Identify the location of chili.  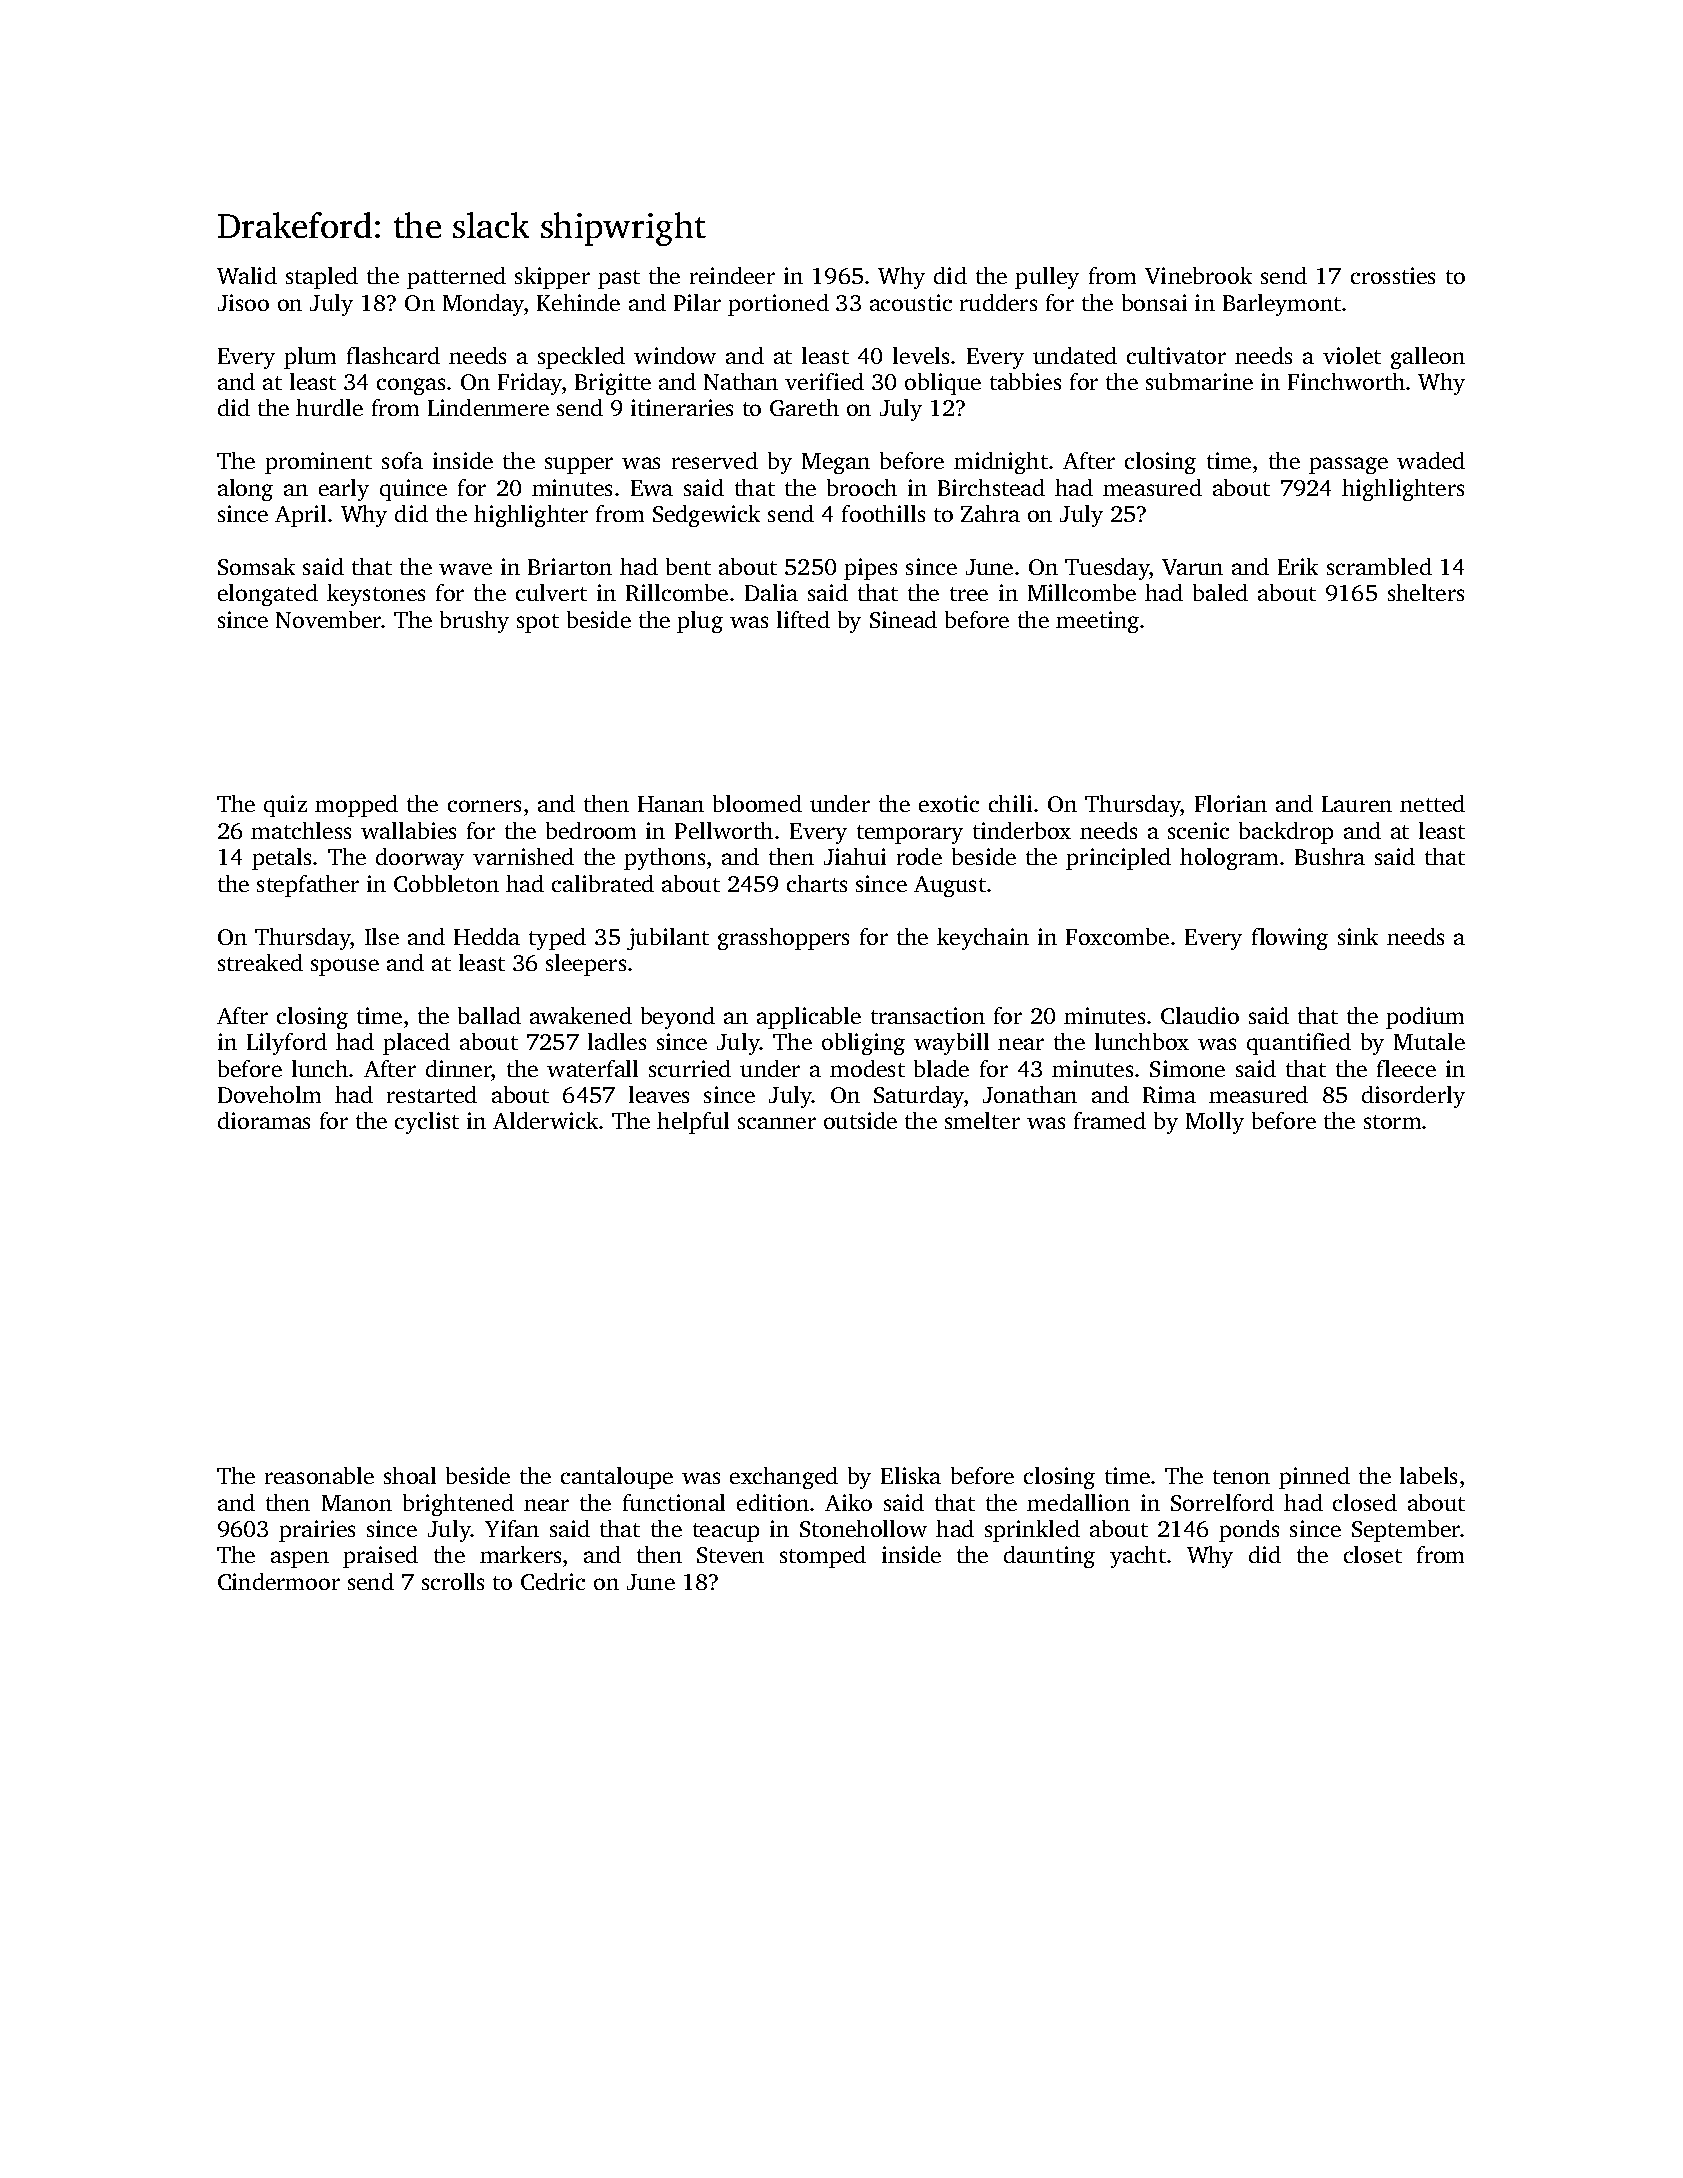
(1010, 803).
